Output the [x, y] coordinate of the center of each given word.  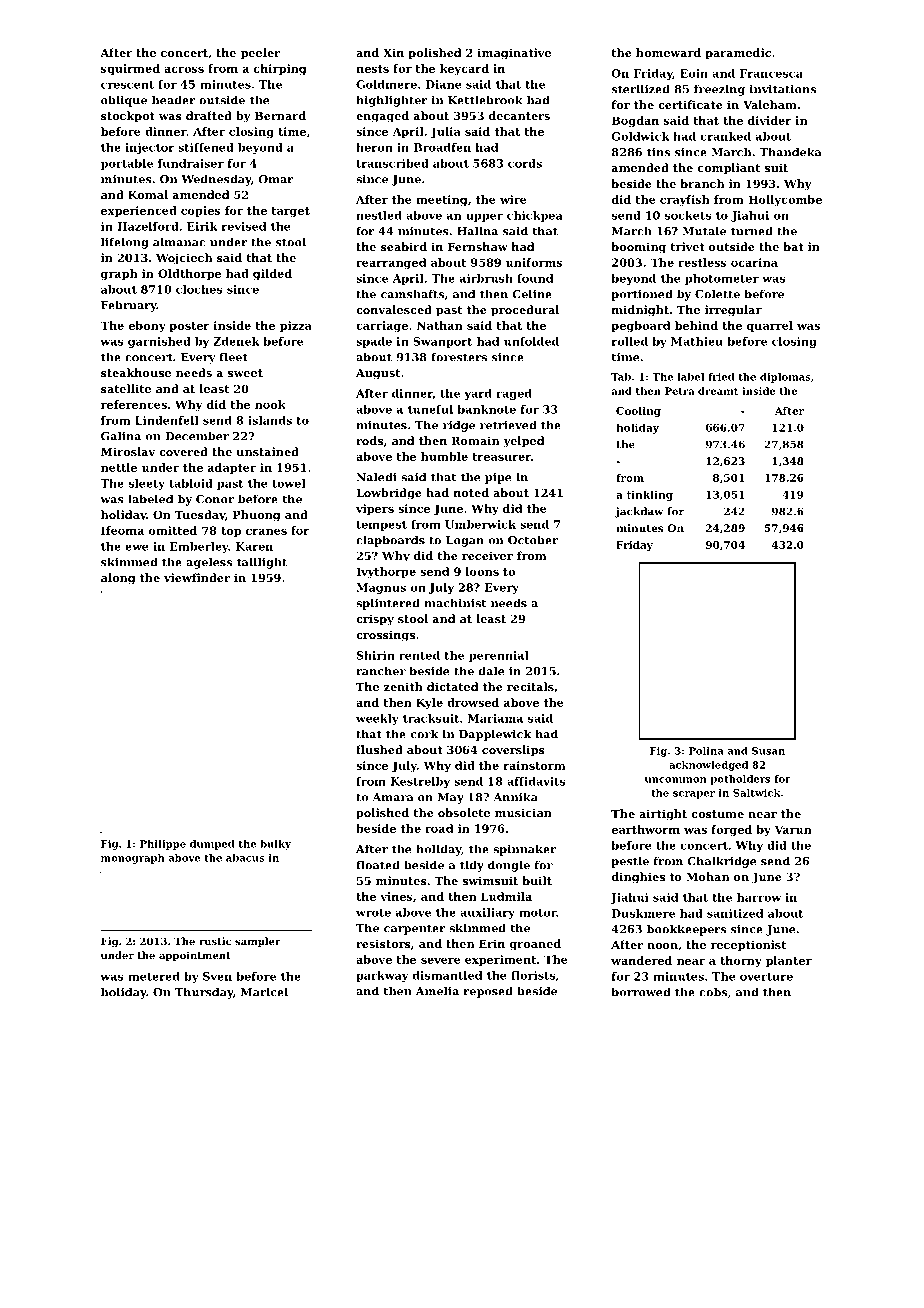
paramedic [738, 54]
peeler [260, 54]
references [134, 404]
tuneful [430, 409]
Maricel [264, 992]
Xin [393, 52]
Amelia [437, 991]
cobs [713, 992]
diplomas [785, 378]
